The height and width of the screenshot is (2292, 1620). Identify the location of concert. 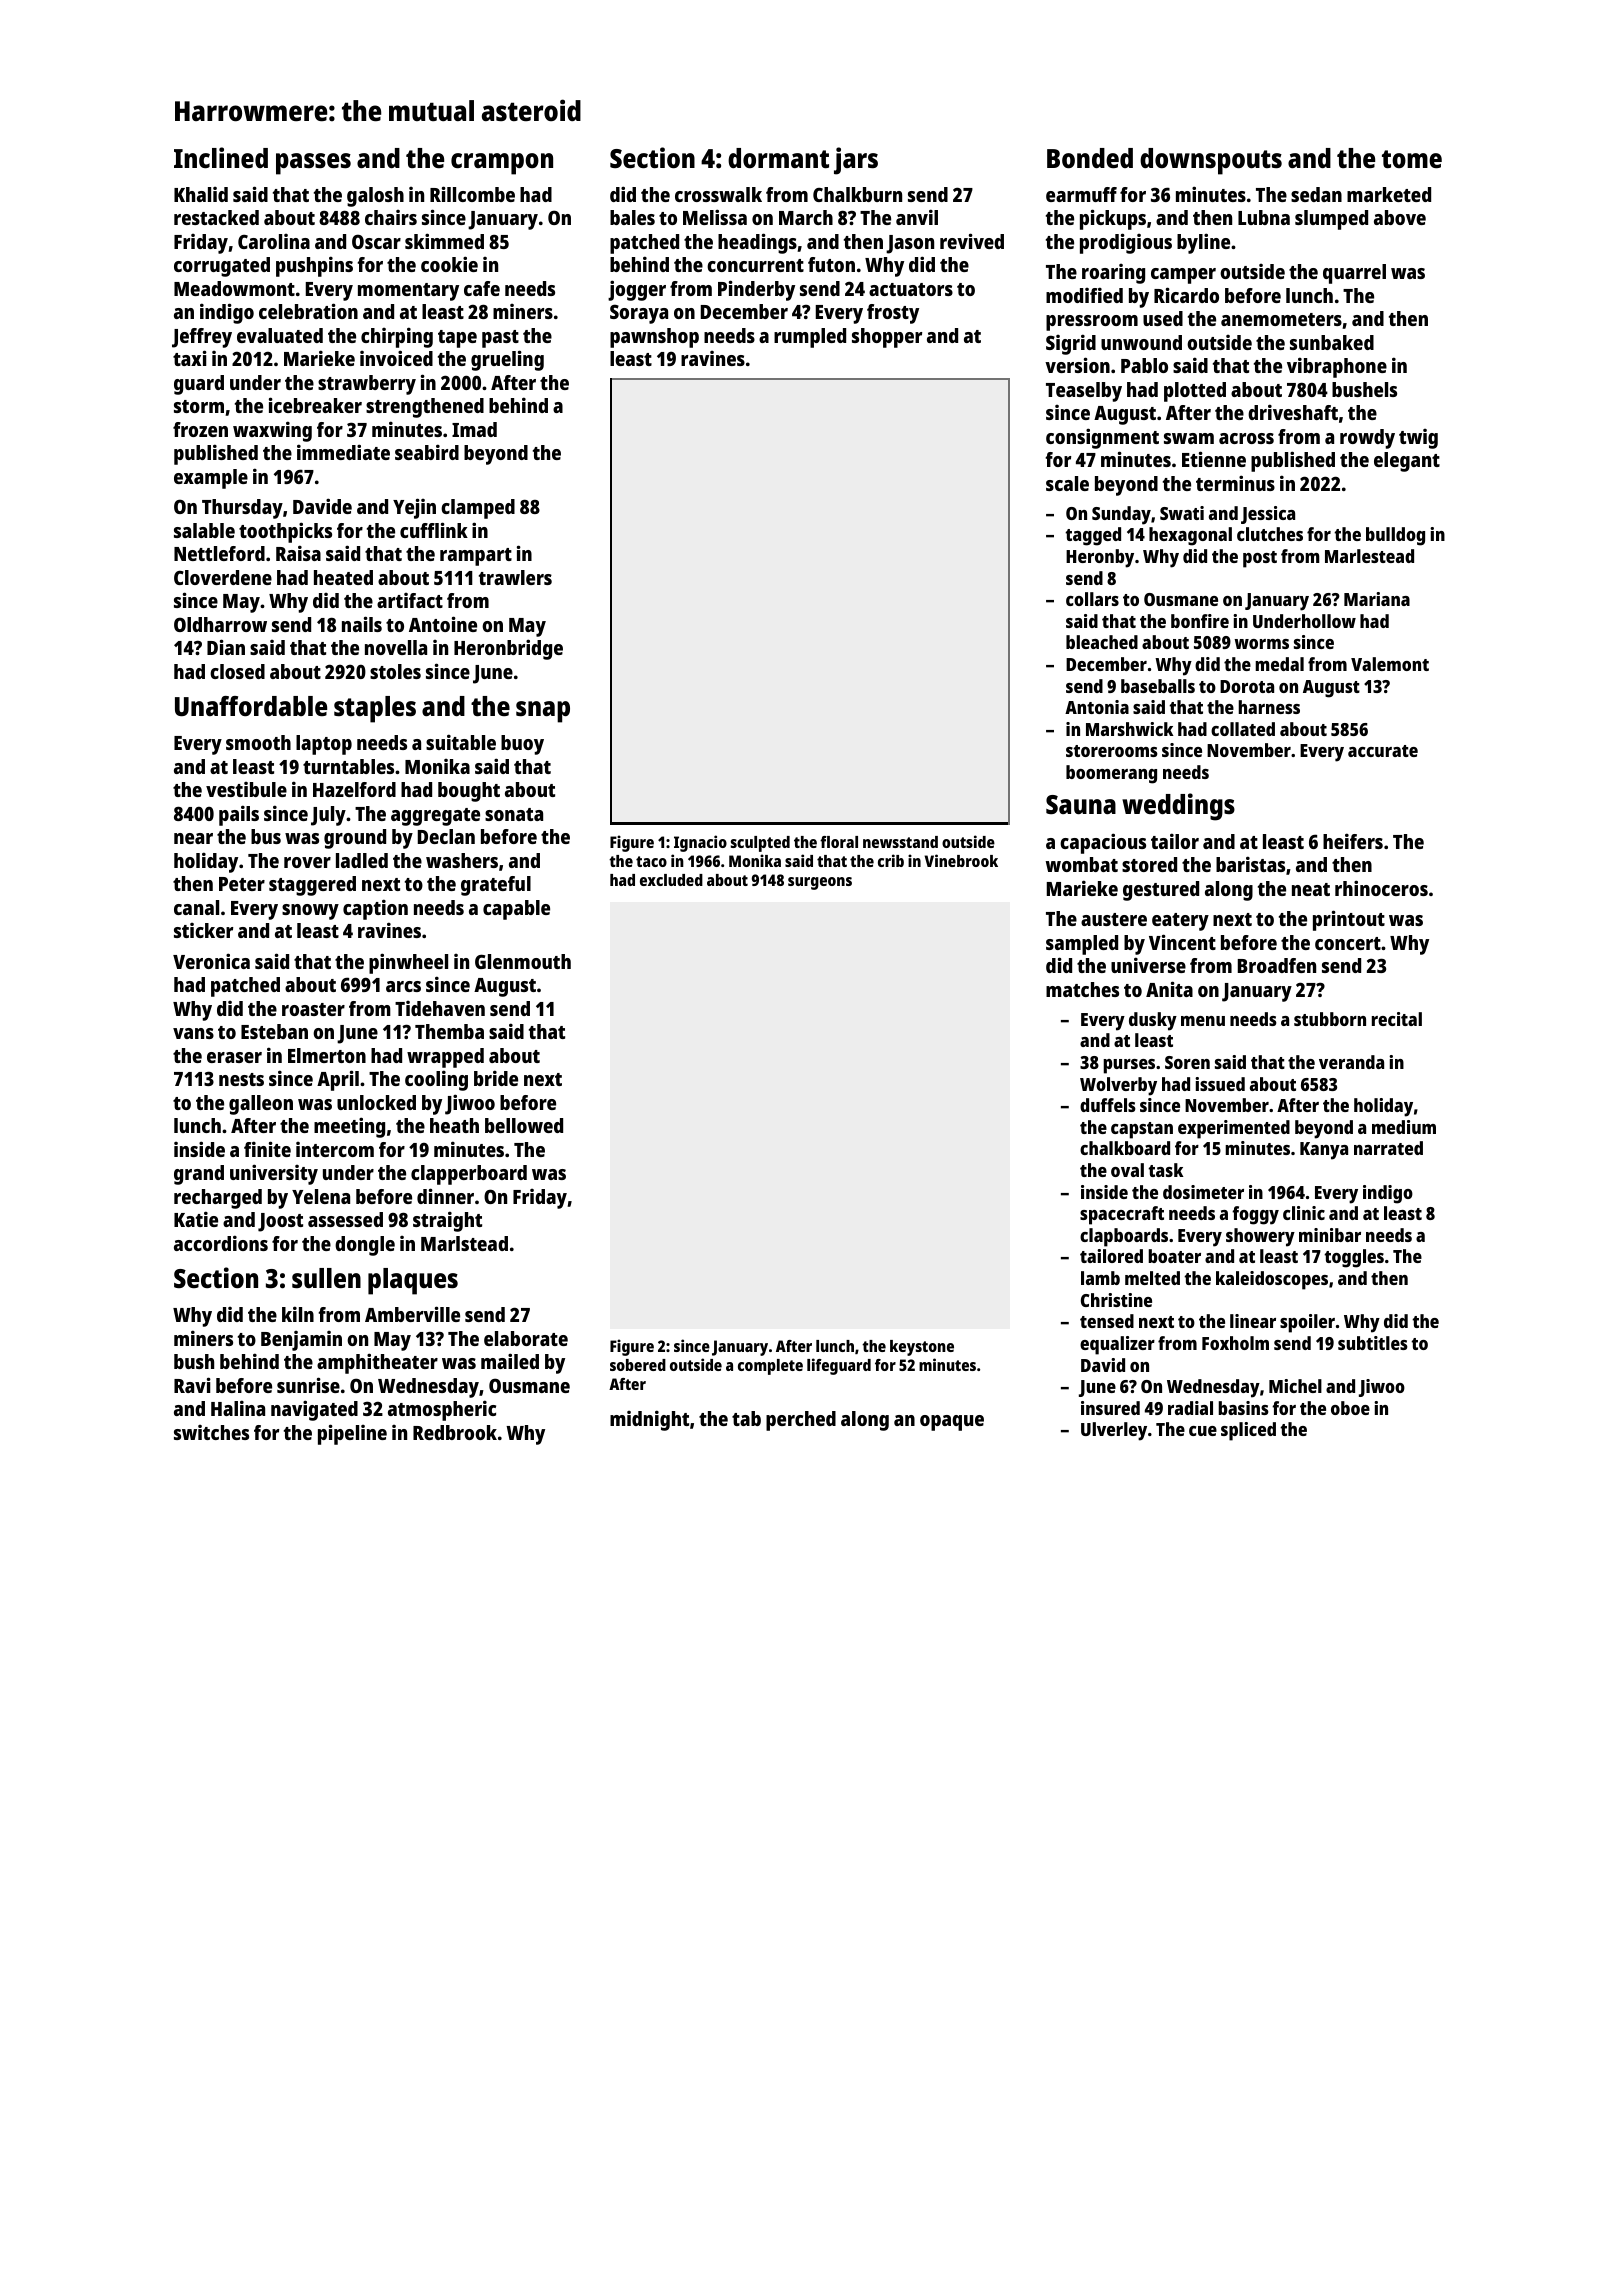
(1348, 943).
